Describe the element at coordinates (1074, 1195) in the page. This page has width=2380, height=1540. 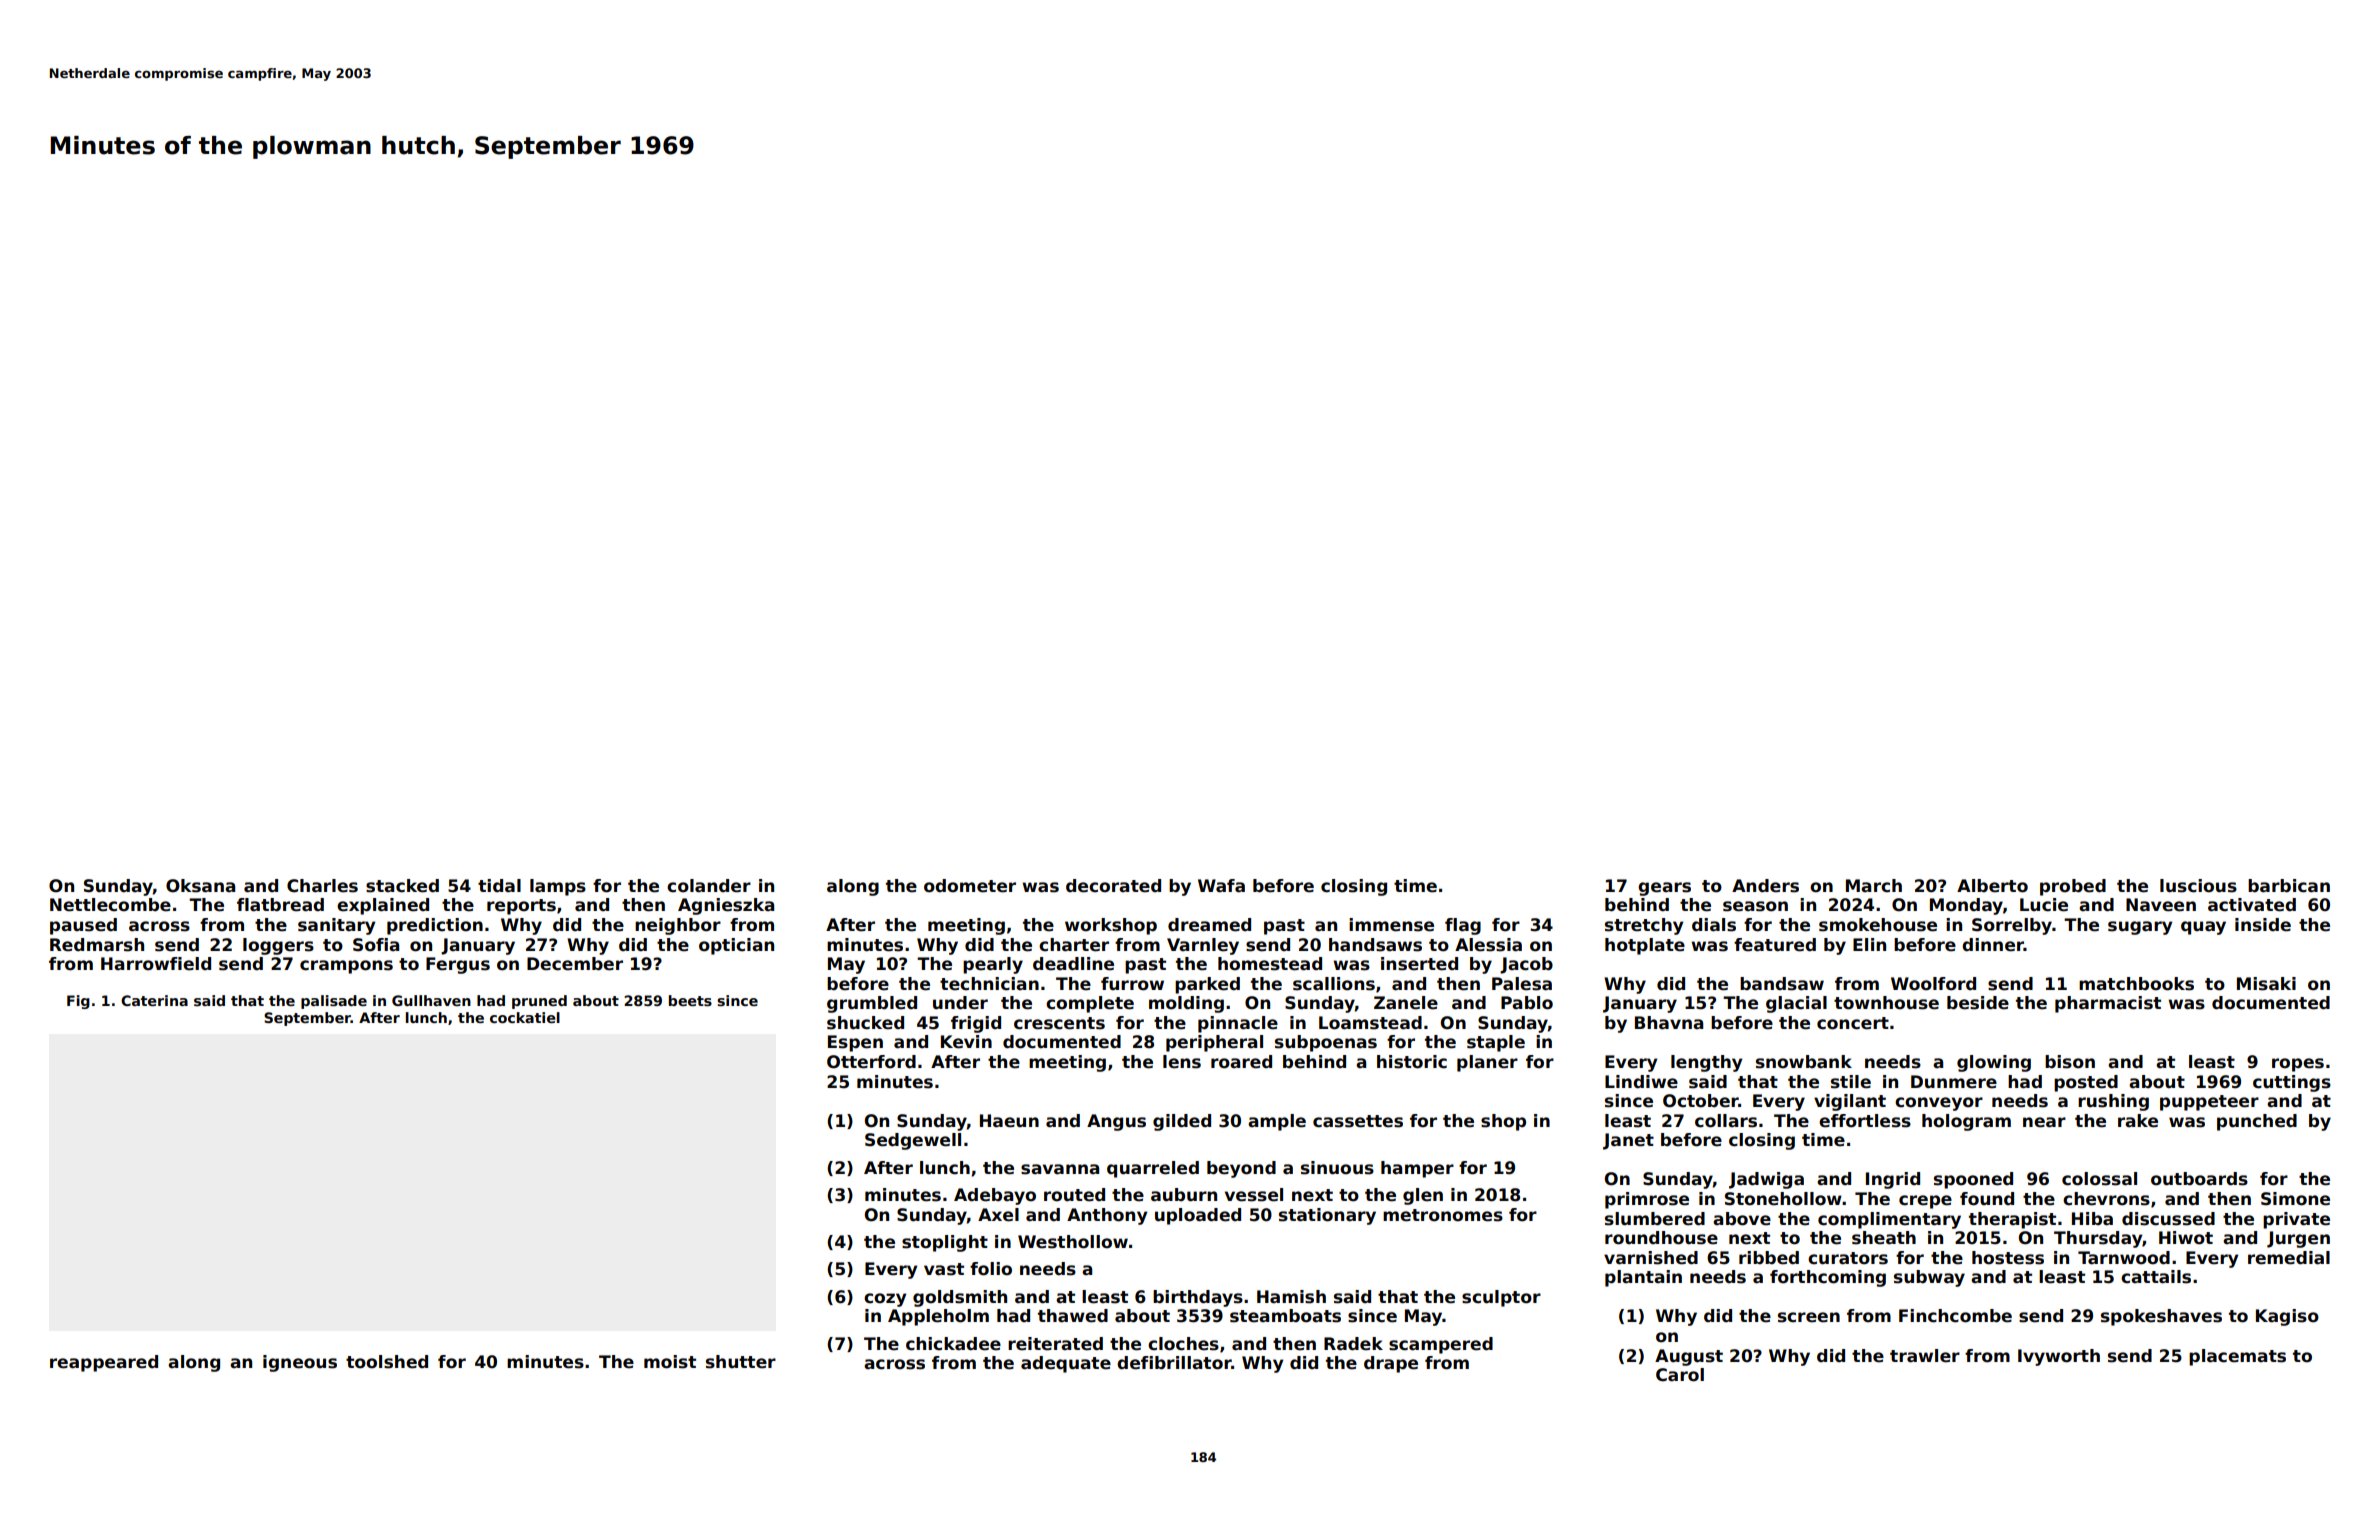
I see `routed` at that location.
